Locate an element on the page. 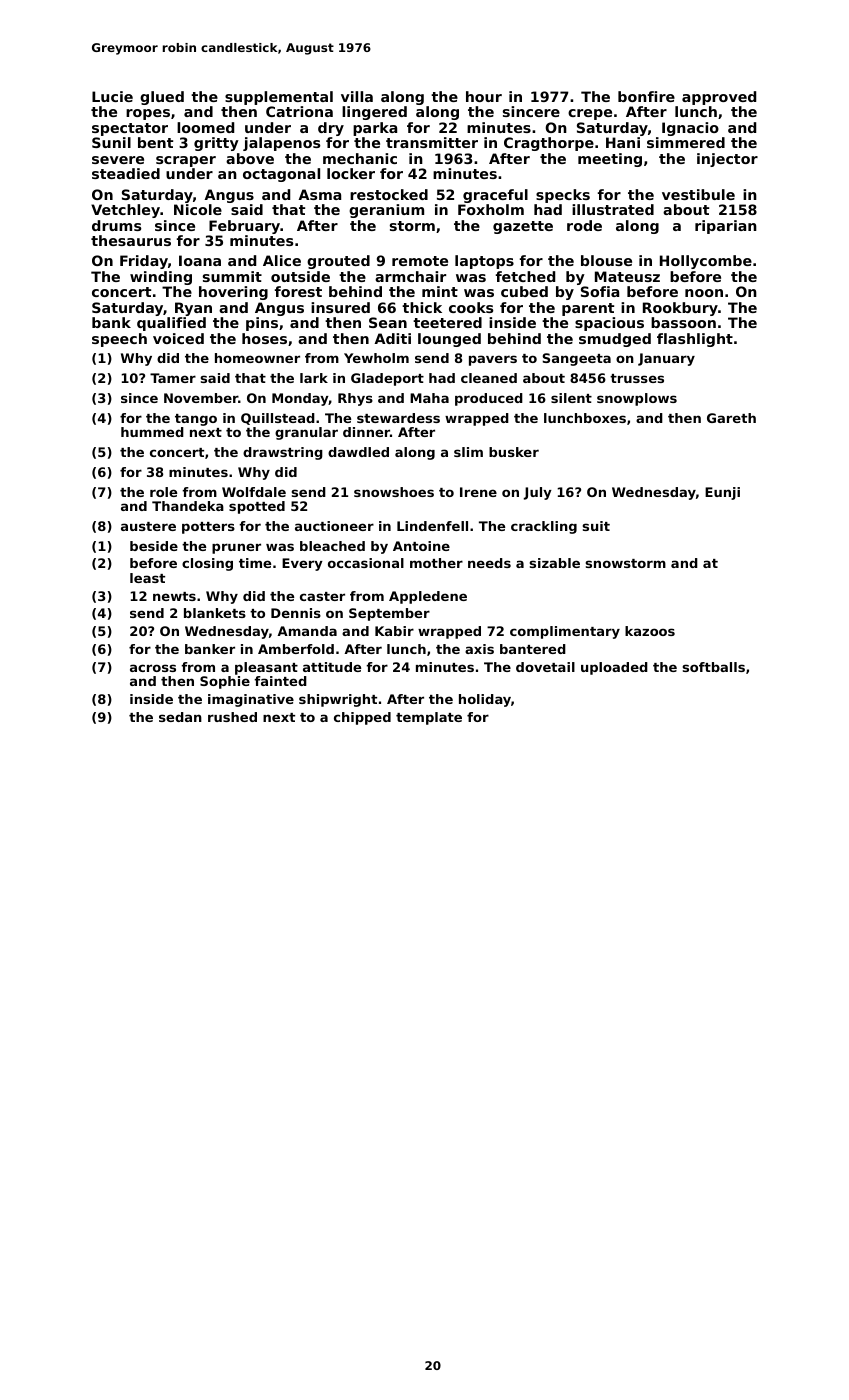  simmered is located at coordinates (686, 142).
